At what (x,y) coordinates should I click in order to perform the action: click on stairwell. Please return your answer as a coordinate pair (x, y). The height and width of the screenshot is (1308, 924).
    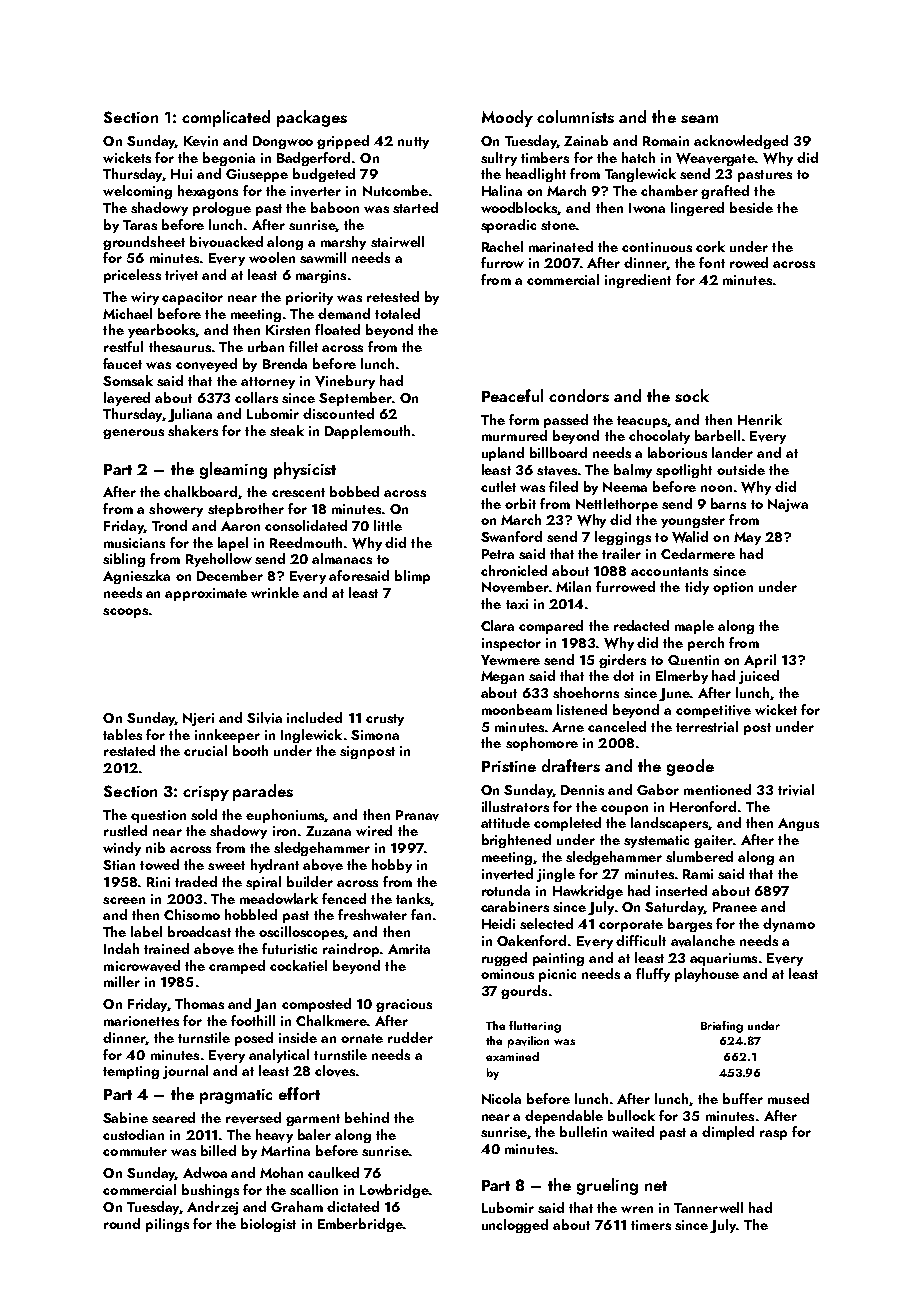
    Looking at the image, I should click on (397, 241).
